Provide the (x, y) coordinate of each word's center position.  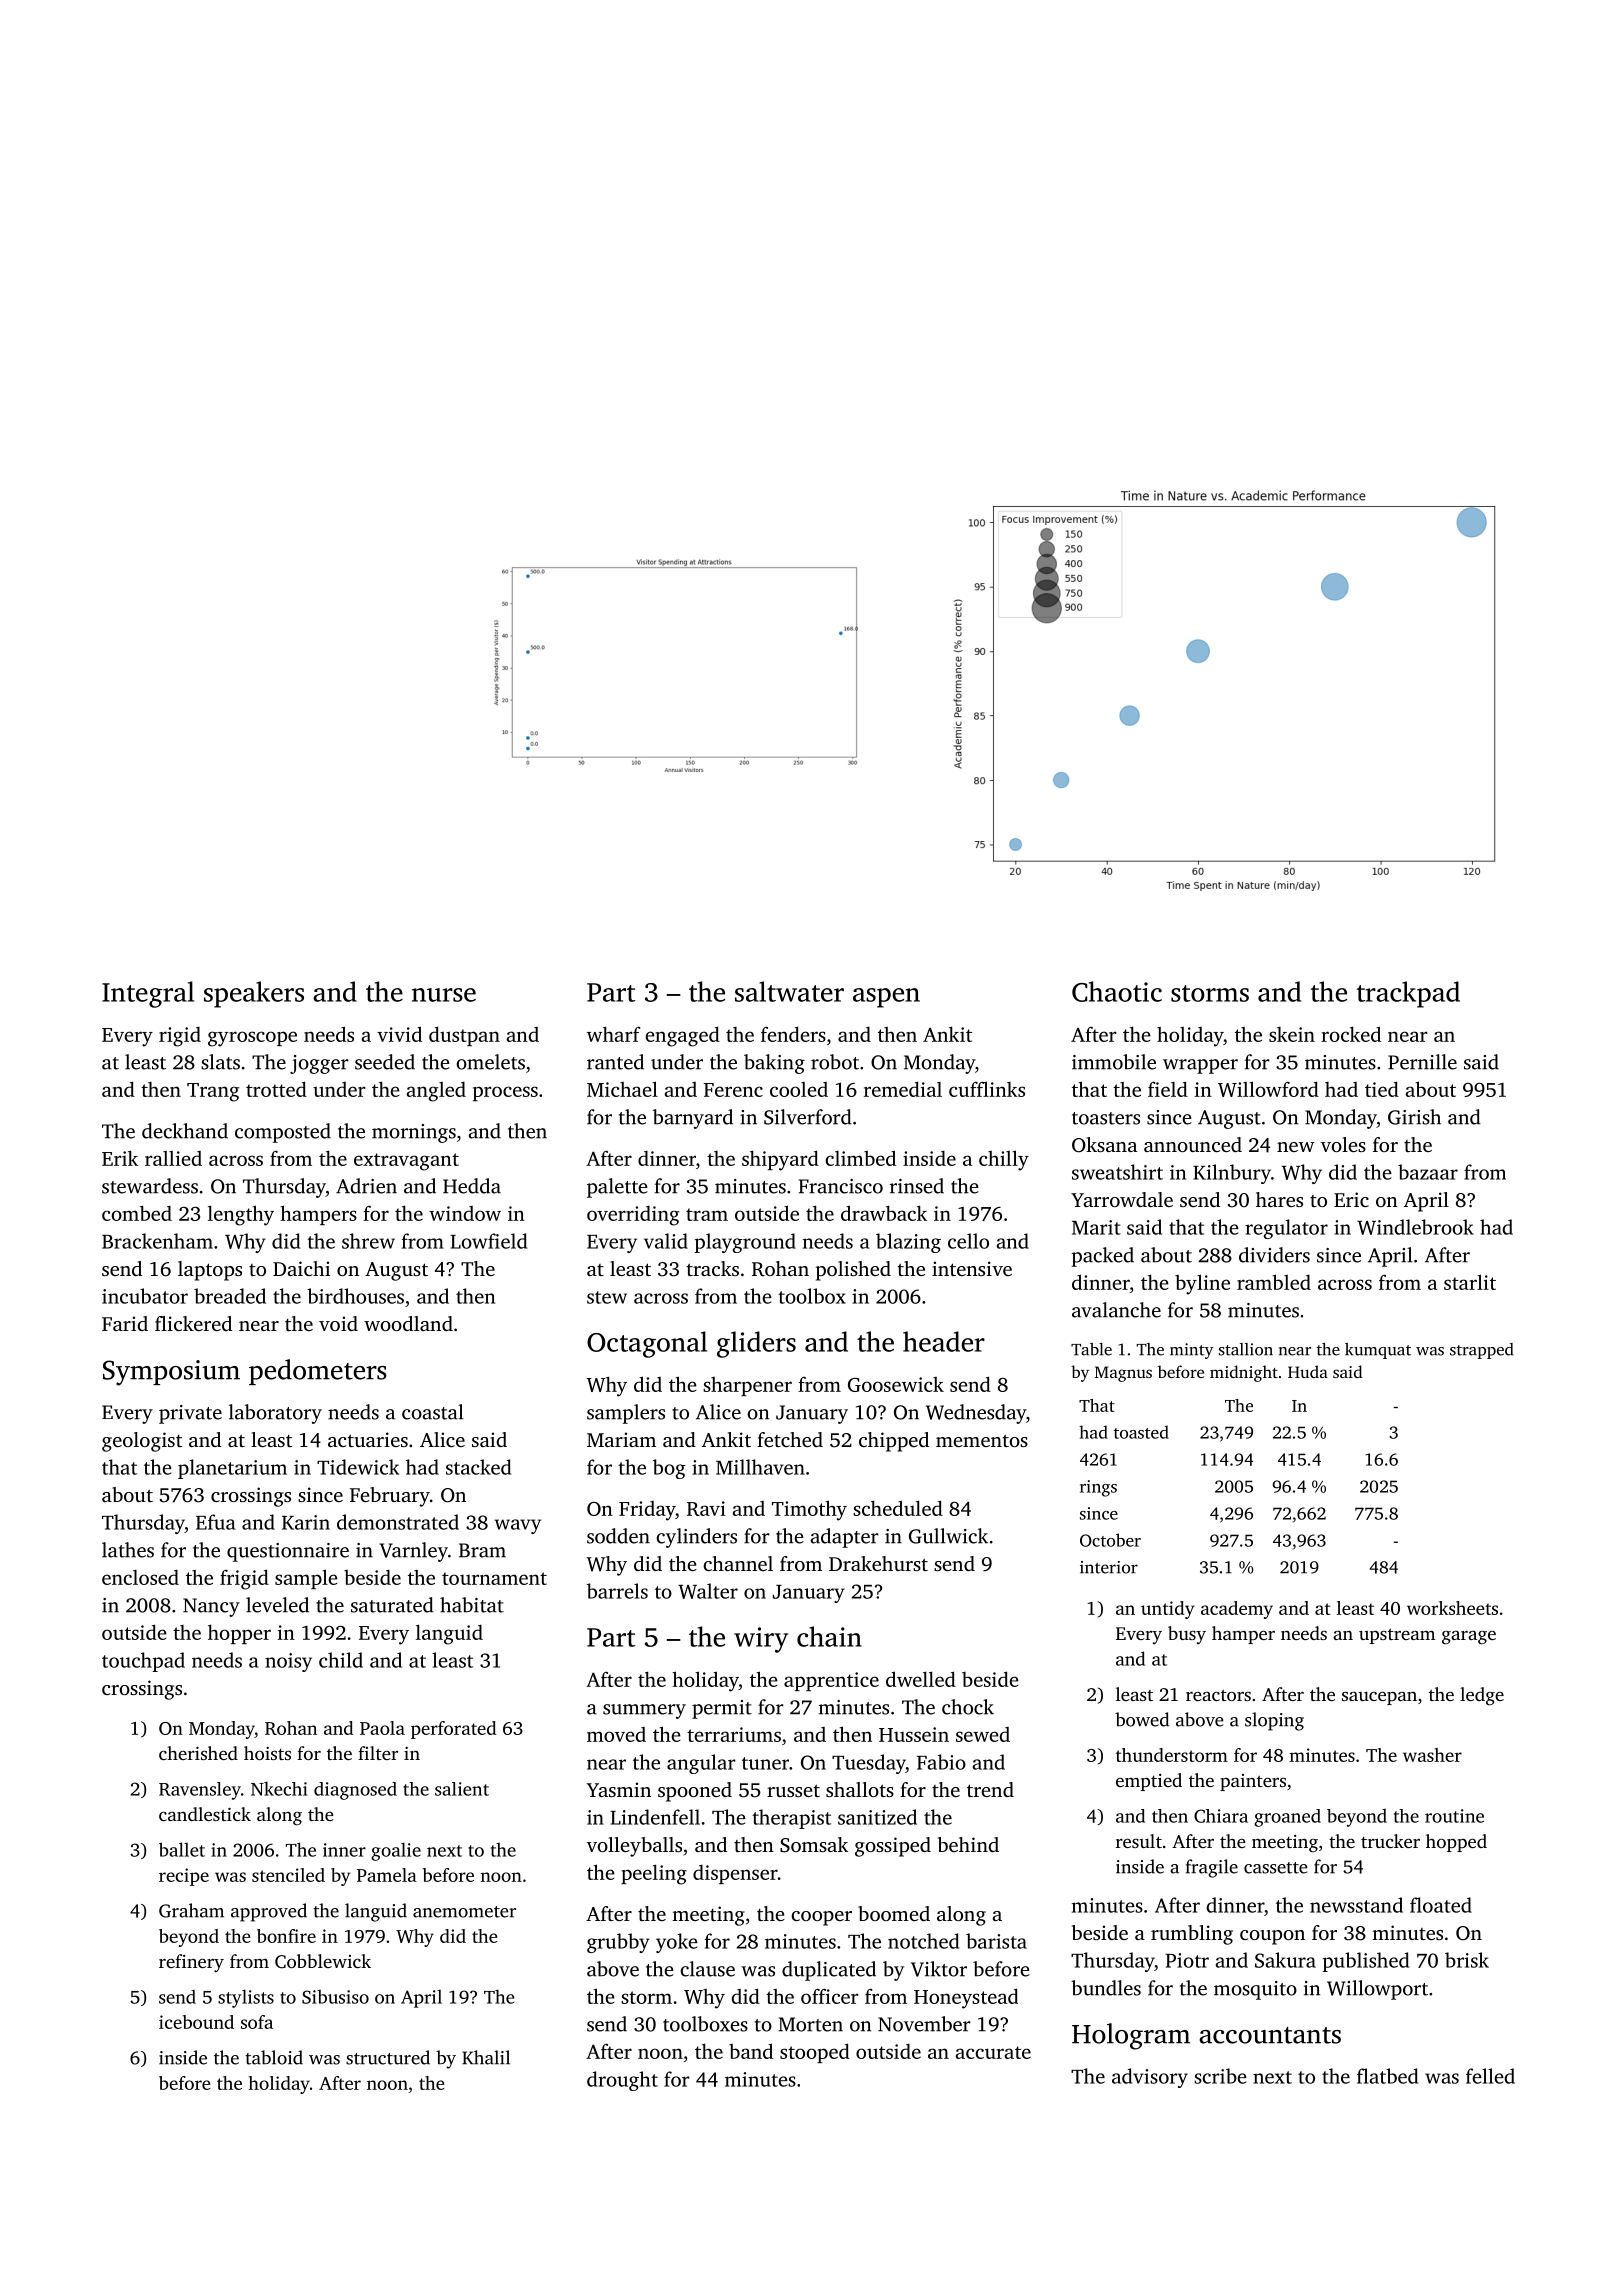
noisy (288, 1662)
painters (1253, 1782)
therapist (791, 1819)
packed (1103, 1257)
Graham (191, 1910)
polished (853, 1271)
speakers (254, 994)
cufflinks (987, 1089)
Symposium (171, 1373)
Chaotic (1117, 991)
